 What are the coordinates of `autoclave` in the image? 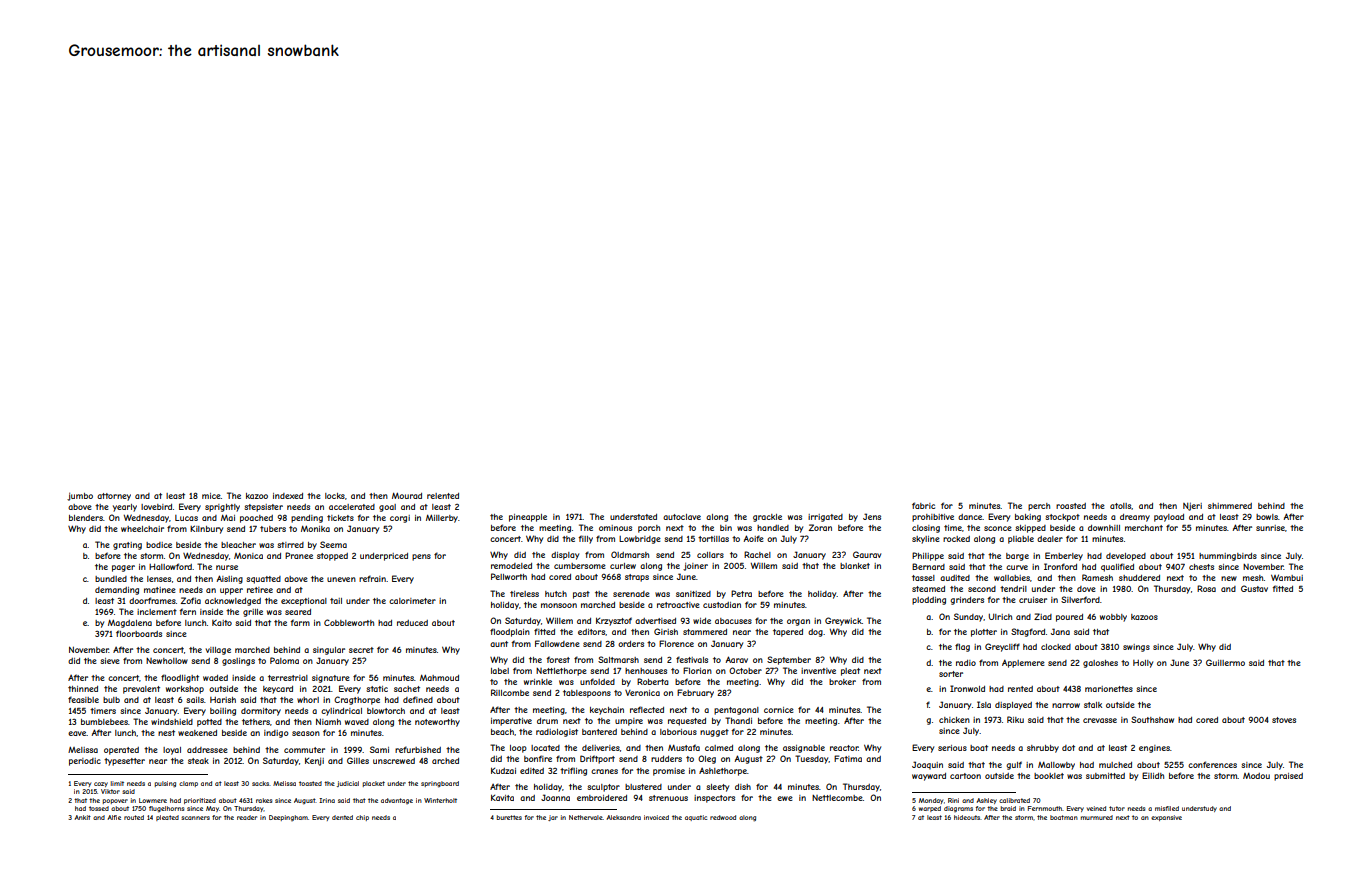 It's located at (682, 517).
